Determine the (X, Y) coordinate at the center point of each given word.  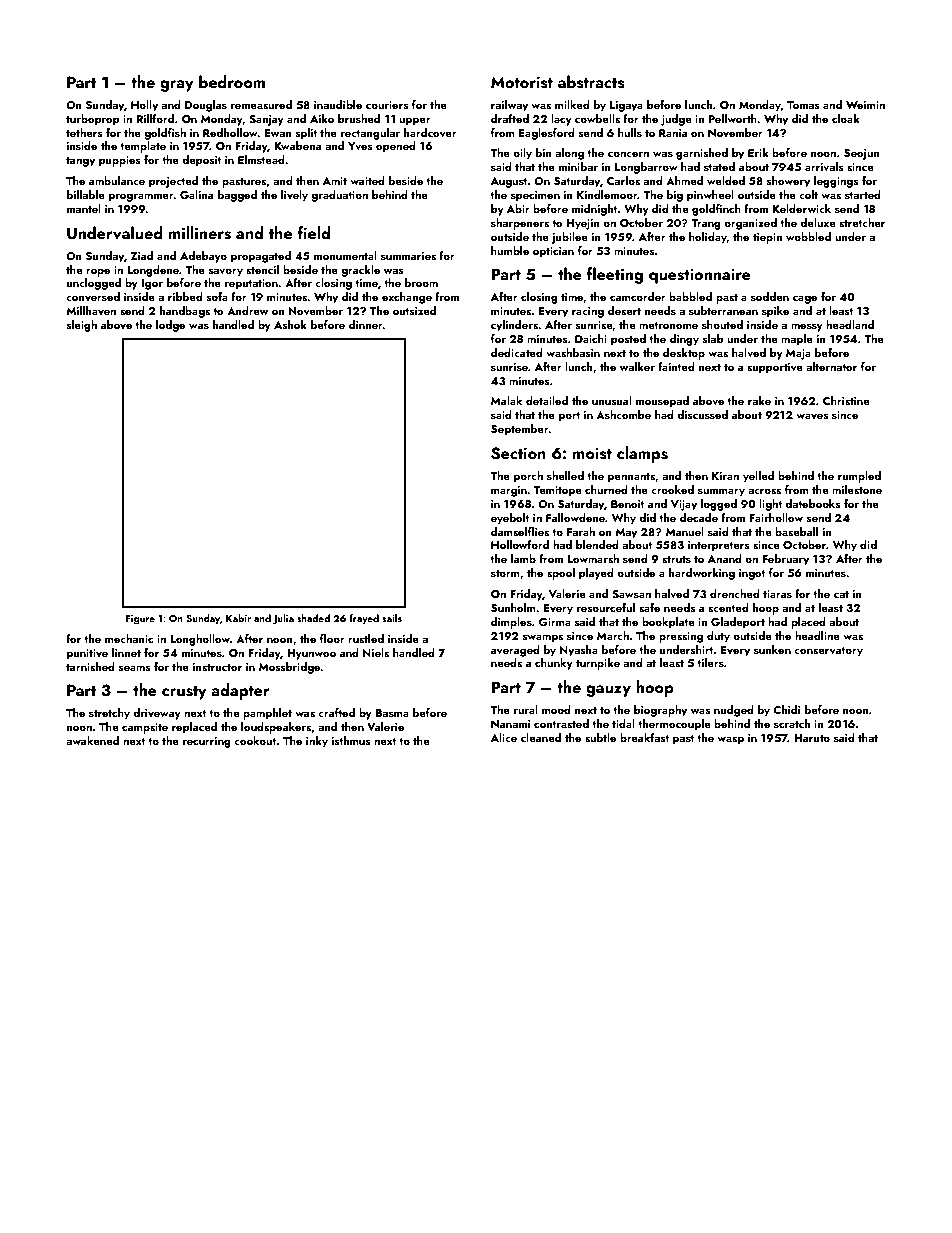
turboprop (93, 120)
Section (518, 453)
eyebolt (510, 519)
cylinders (514, 326)
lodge (170, 326)
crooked (672, 489)
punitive (87, 654)
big (675, 196)
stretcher (862, 222)
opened (396, 147)
